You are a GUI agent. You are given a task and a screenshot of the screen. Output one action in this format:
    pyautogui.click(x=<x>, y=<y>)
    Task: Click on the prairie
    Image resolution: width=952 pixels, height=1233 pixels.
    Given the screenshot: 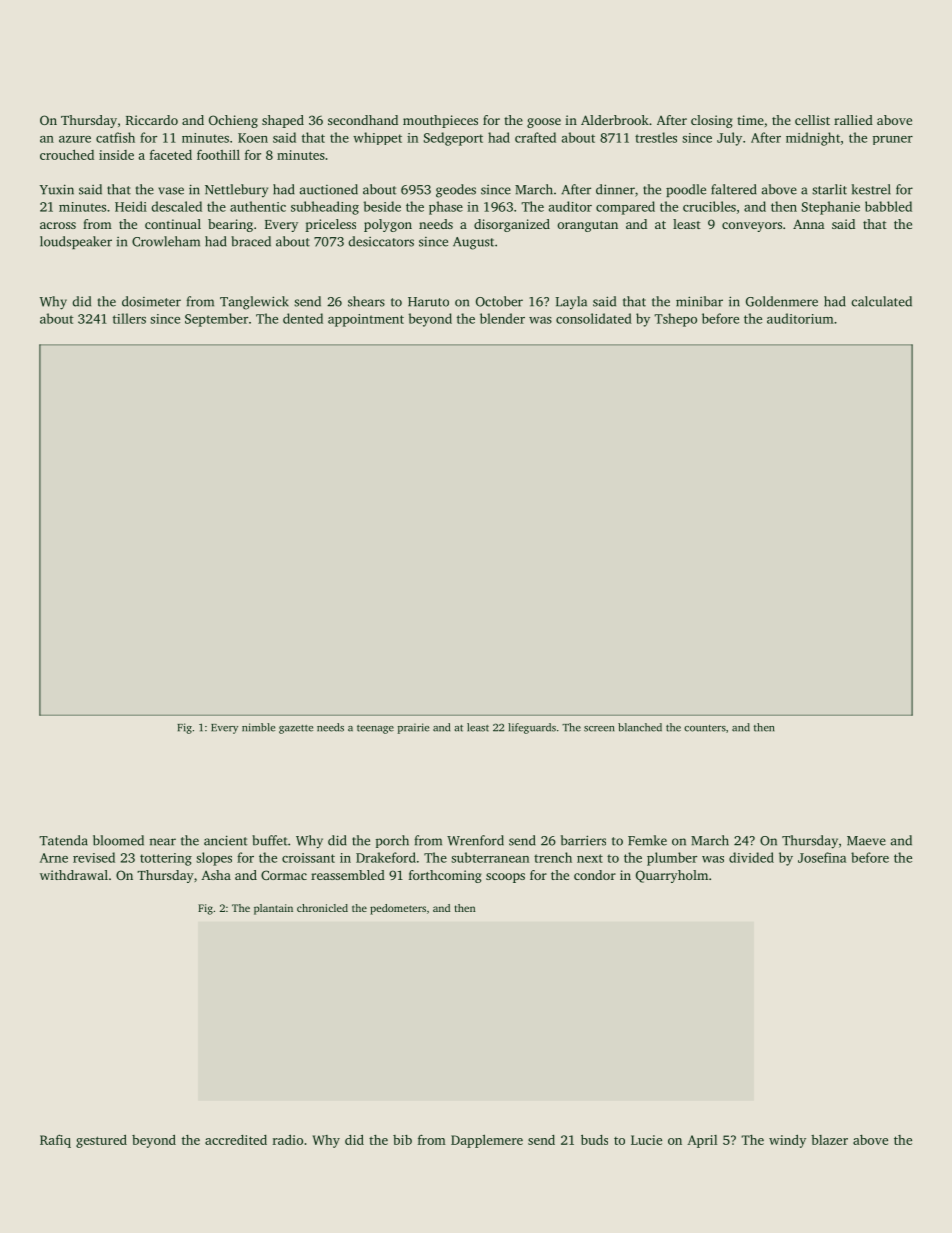 What is the action you would take?
    pyautogui.click(x=413, y=728)
